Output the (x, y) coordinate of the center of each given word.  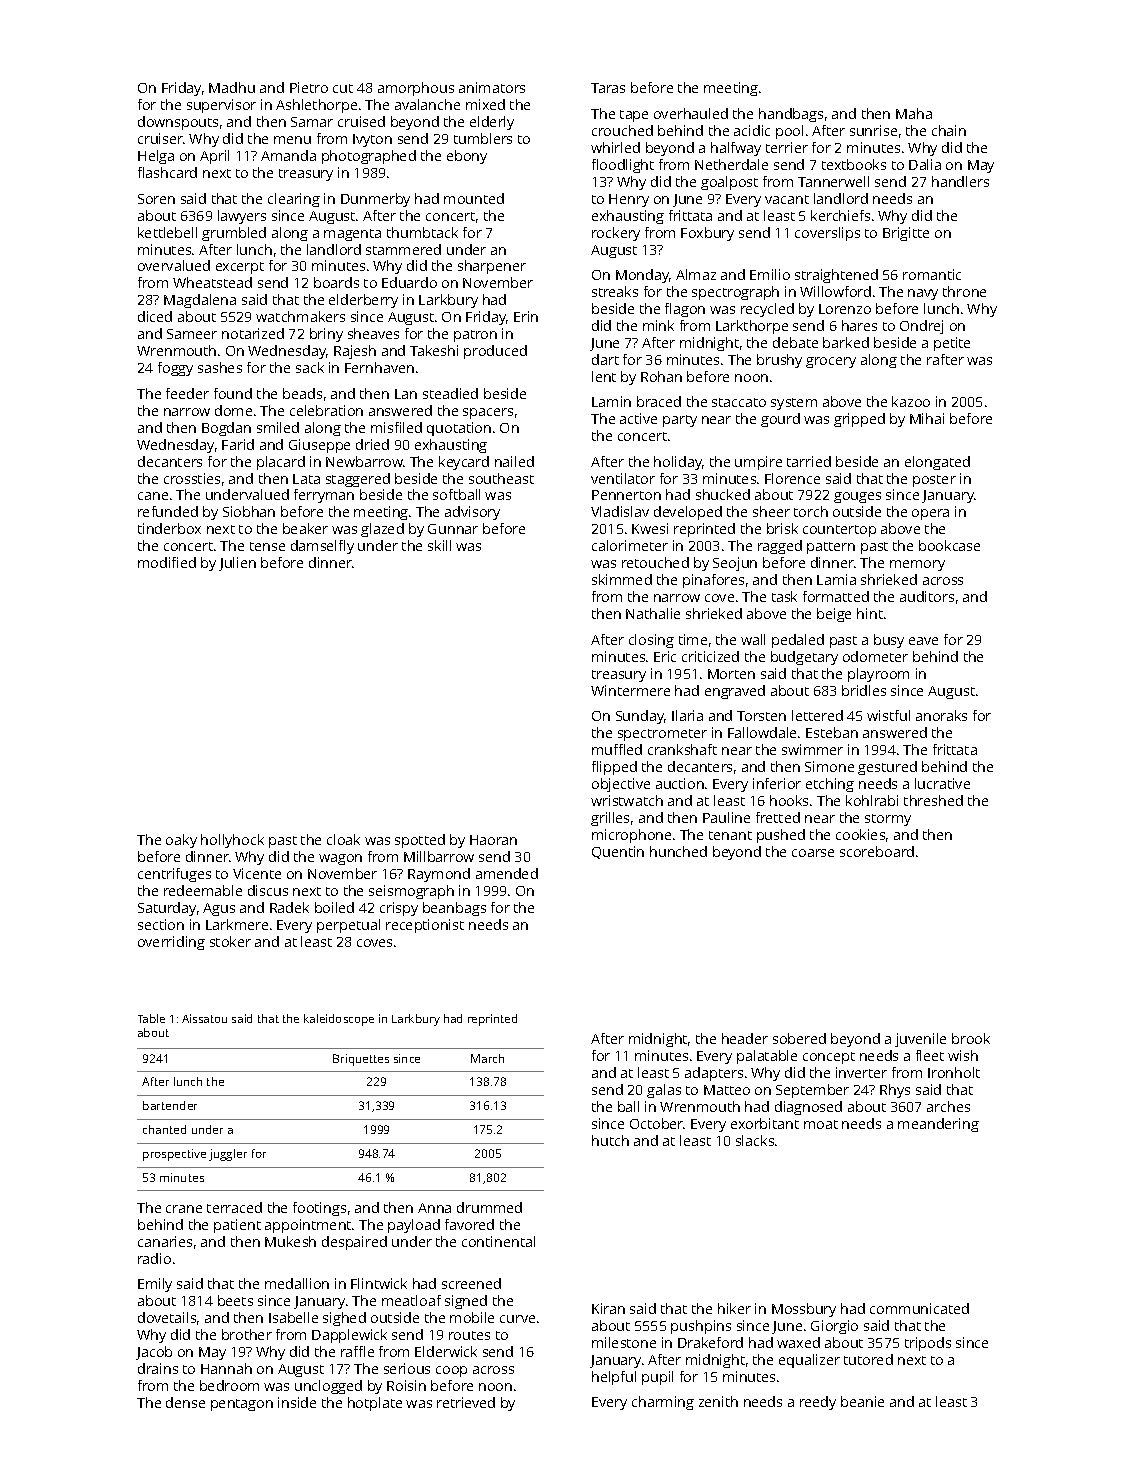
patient (237, 1226)
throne (964, 291)
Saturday (167, 909)
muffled (617, 749)
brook (971, 1038)
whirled (615, 147)
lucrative (942, 783)
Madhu (232, 87)
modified (167, 562)
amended (507, 873)
